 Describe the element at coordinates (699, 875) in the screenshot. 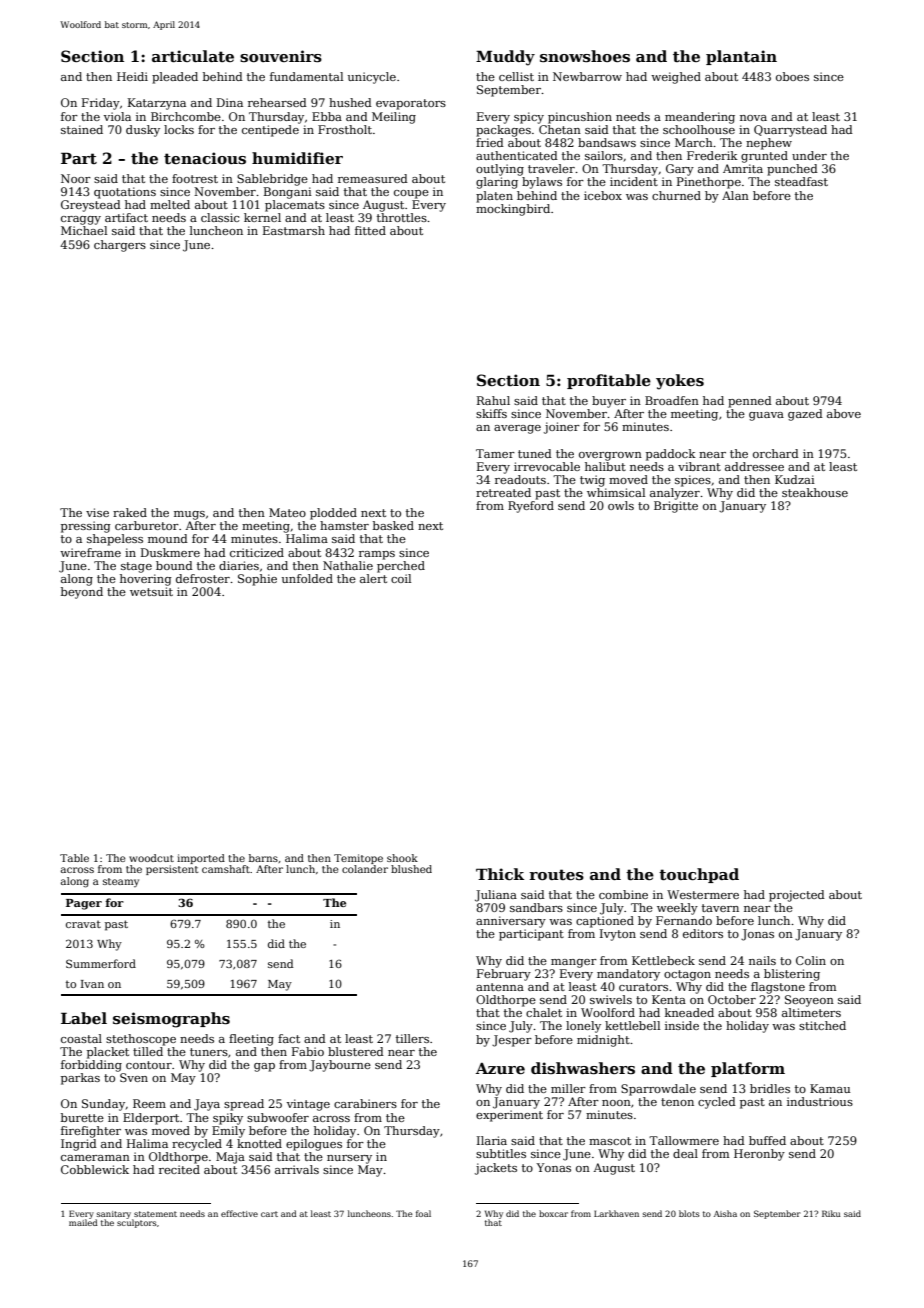

I see `touchpad` at that location.
